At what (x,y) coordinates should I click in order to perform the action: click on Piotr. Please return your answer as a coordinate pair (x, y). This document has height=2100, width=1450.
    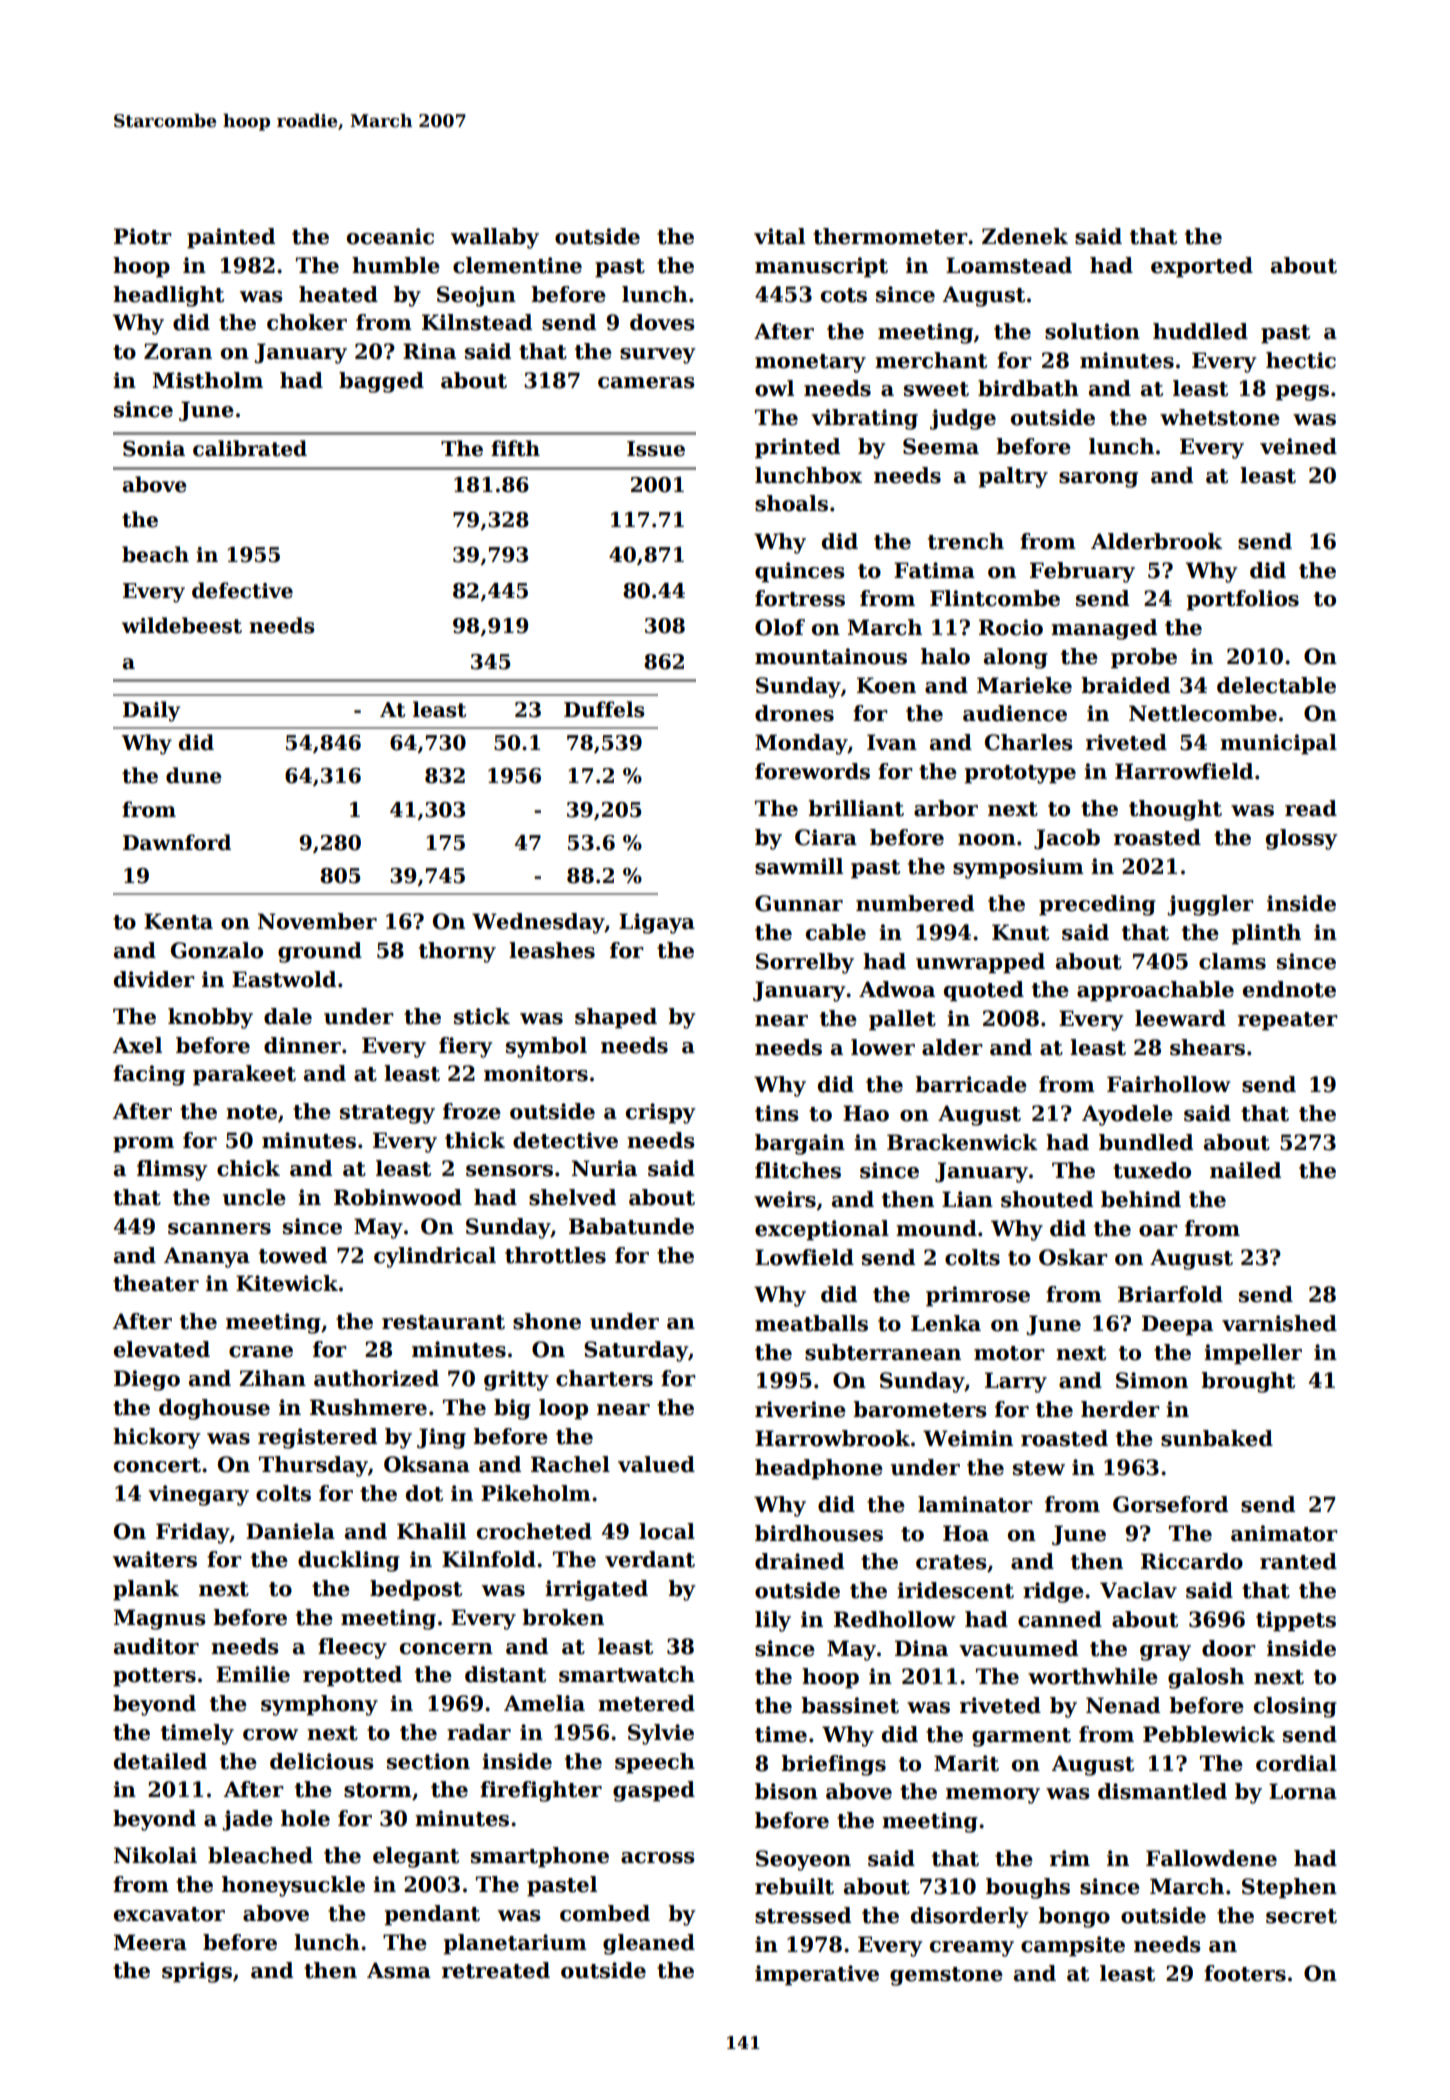
    Looking at the image, I should click on (143, 236).
